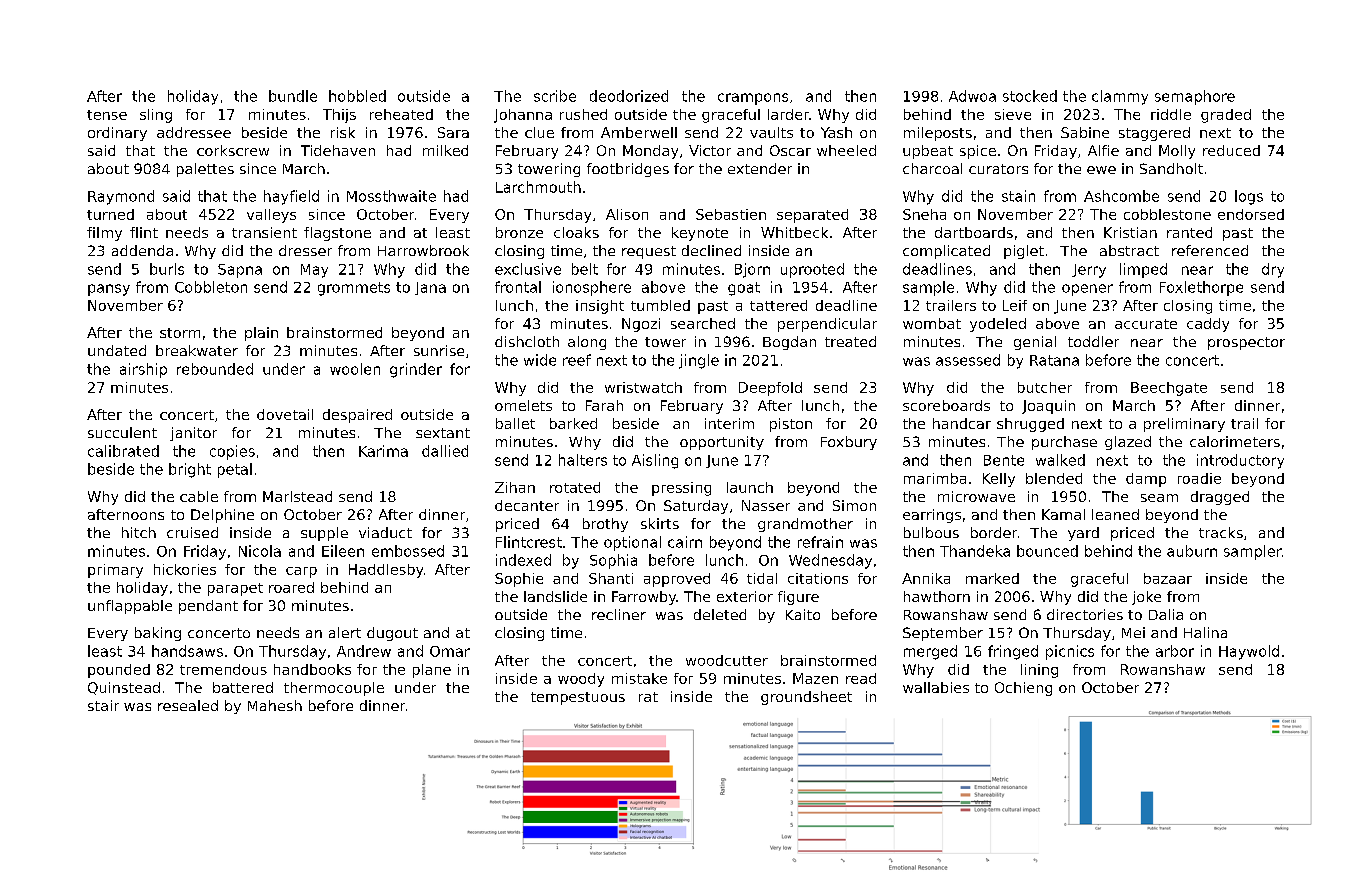  I want to click on dragged, so click(1220, 498).
